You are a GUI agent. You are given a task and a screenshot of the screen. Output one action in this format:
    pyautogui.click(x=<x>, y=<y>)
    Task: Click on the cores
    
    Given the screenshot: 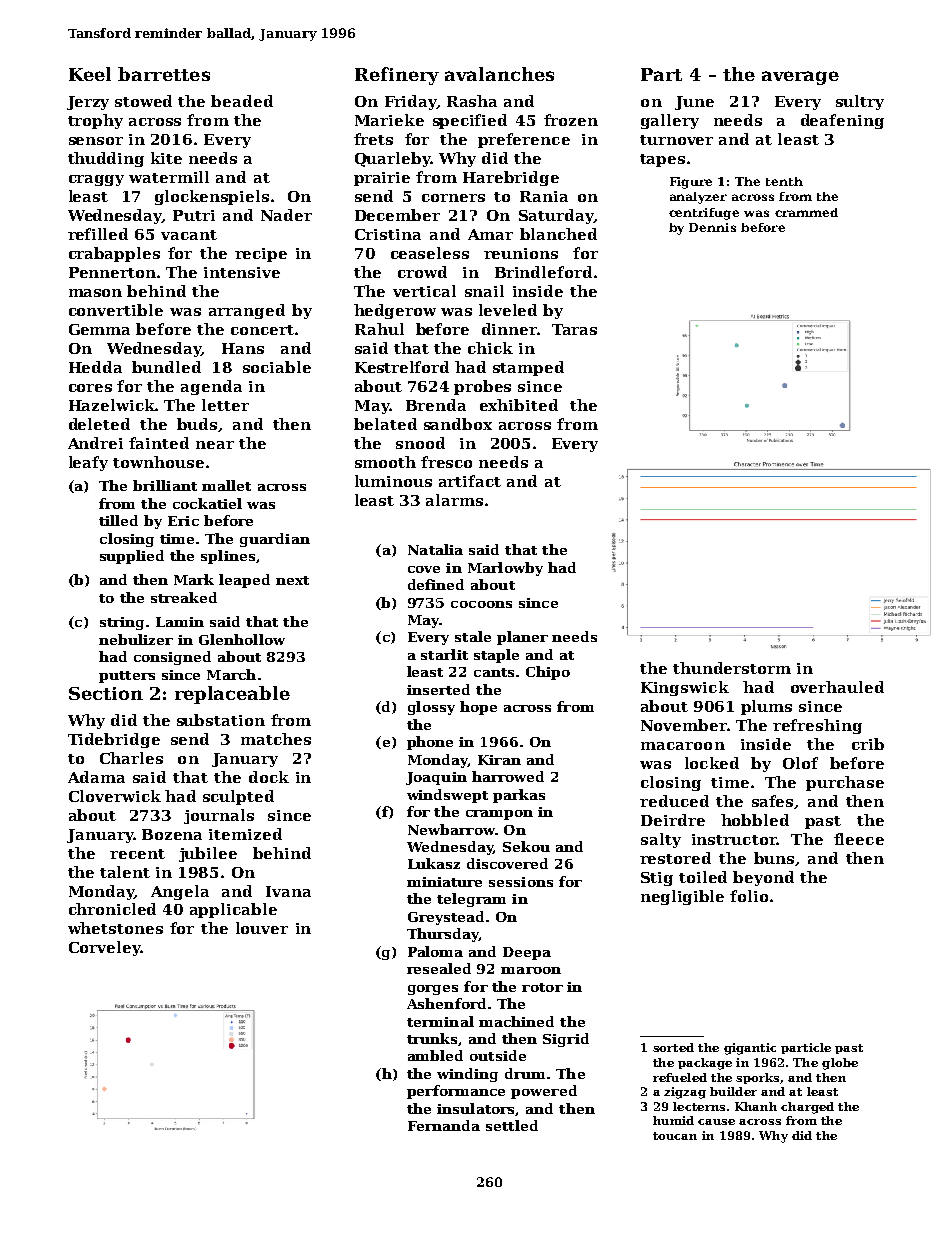 What is the action you would take?
    pyautogui.click(x=90, y=388)
